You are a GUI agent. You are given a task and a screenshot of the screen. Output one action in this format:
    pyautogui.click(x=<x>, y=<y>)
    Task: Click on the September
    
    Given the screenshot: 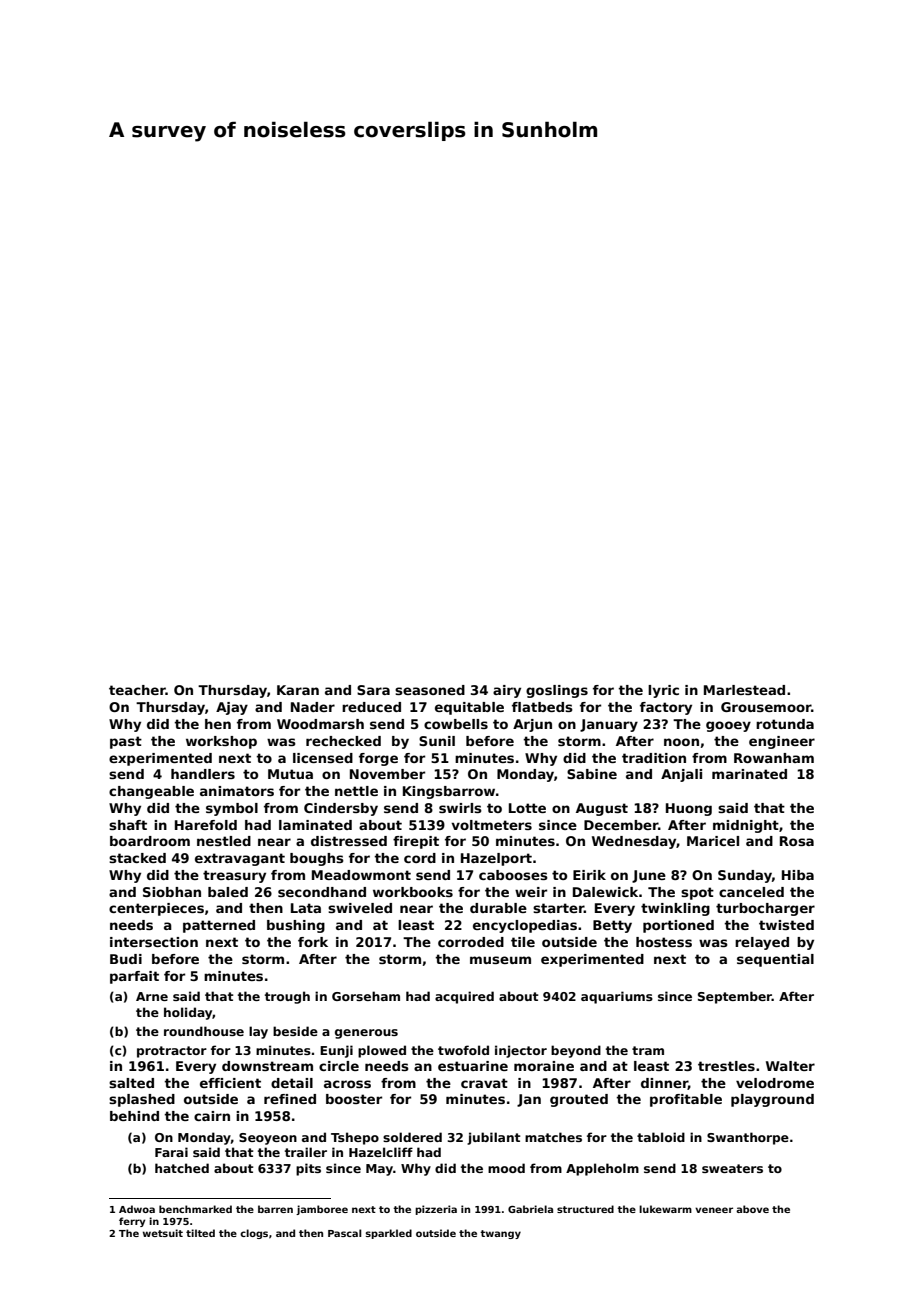 What is the action you would take?
    pyautogui.click(x=735, y=997)
